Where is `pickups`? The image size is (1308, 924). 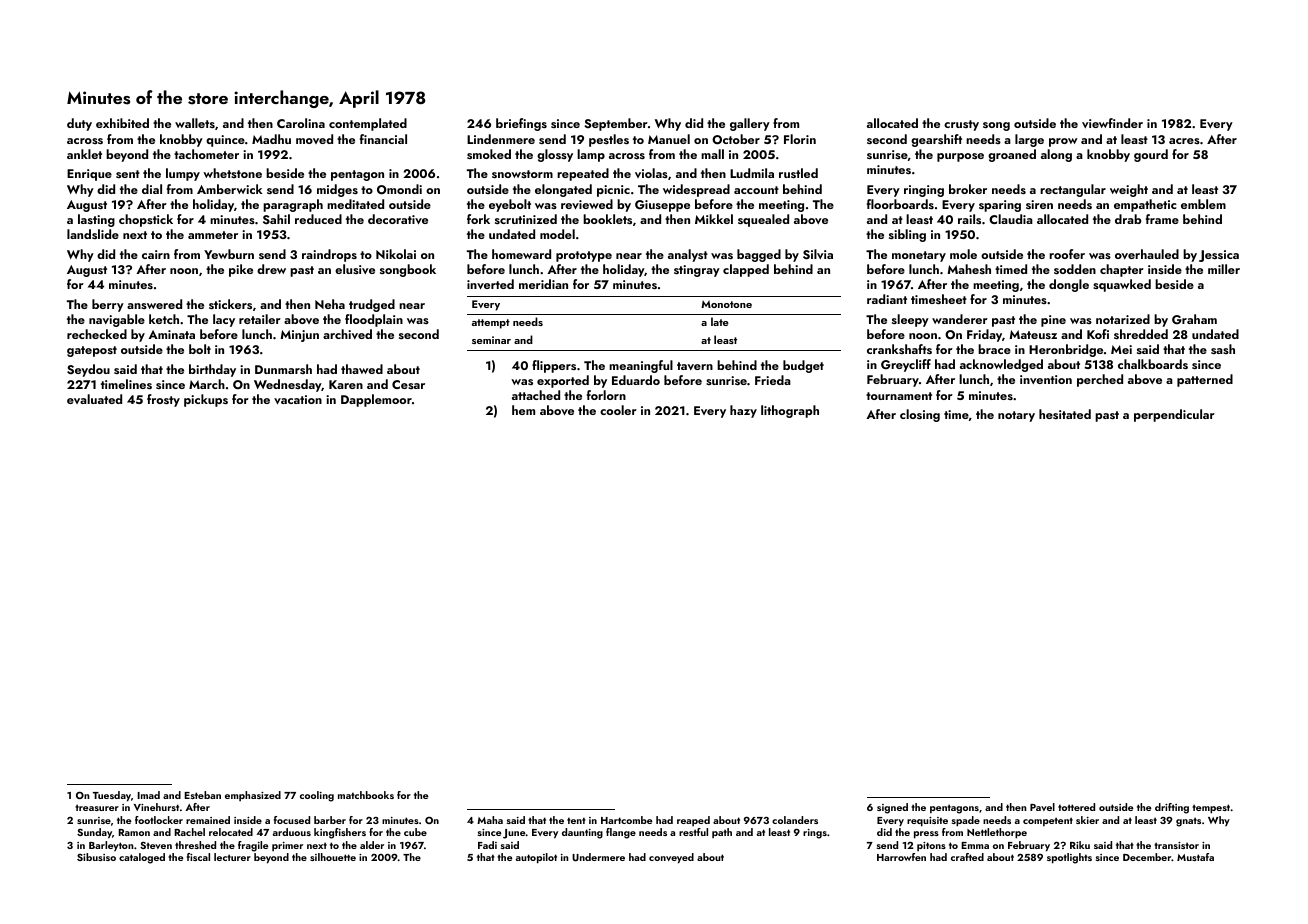 pickups is located at coordinates (206, 400).
